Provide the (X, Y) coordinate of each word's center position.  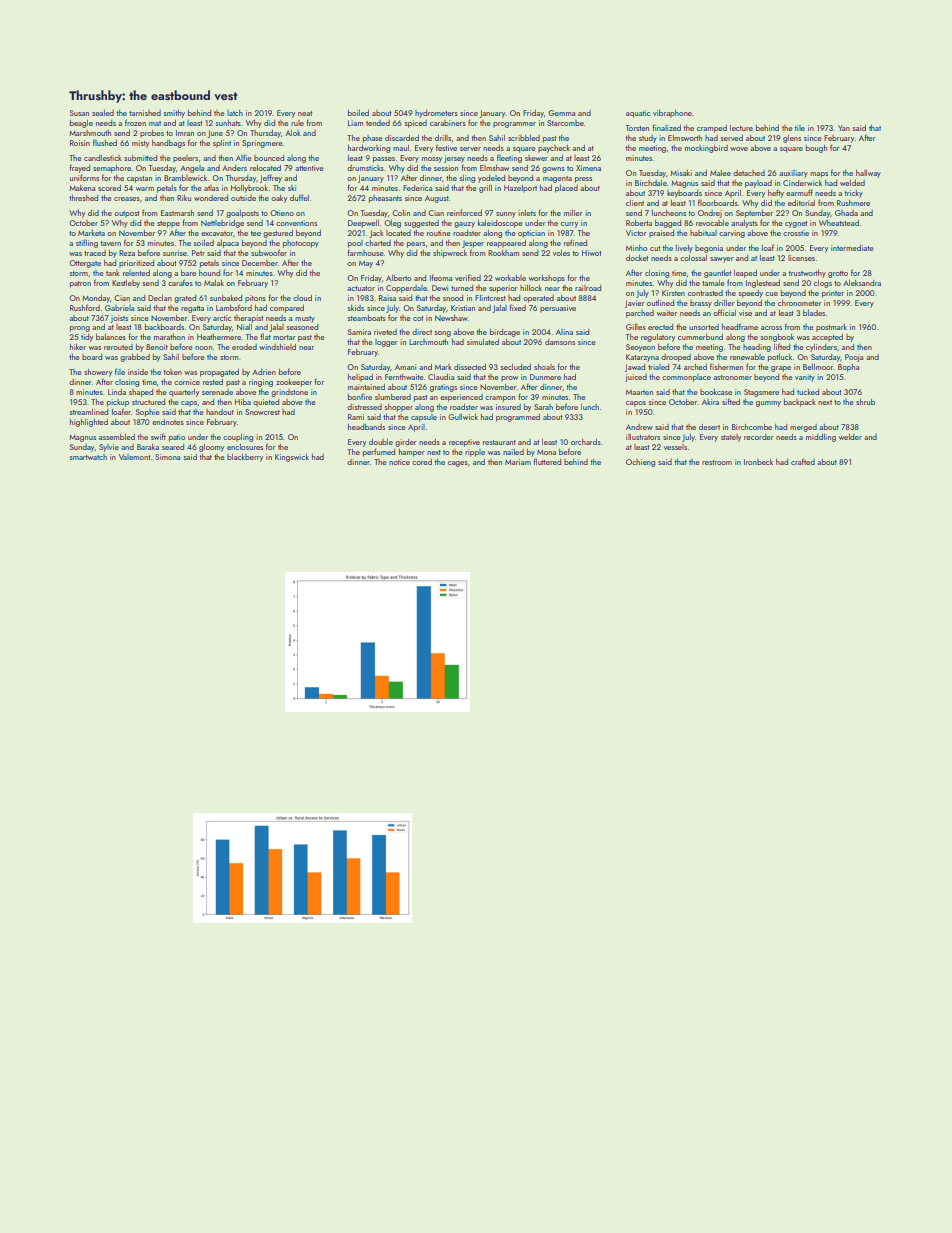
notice (399, 462)
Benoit (157, 347)
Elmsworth (685, 138)
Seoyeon (640, 348)
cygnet (796, 224)
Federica (417, 188)
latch (235, 113)
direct (422, 332)
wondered (211, 198)
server (470, 149)
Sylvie (109, 448)
